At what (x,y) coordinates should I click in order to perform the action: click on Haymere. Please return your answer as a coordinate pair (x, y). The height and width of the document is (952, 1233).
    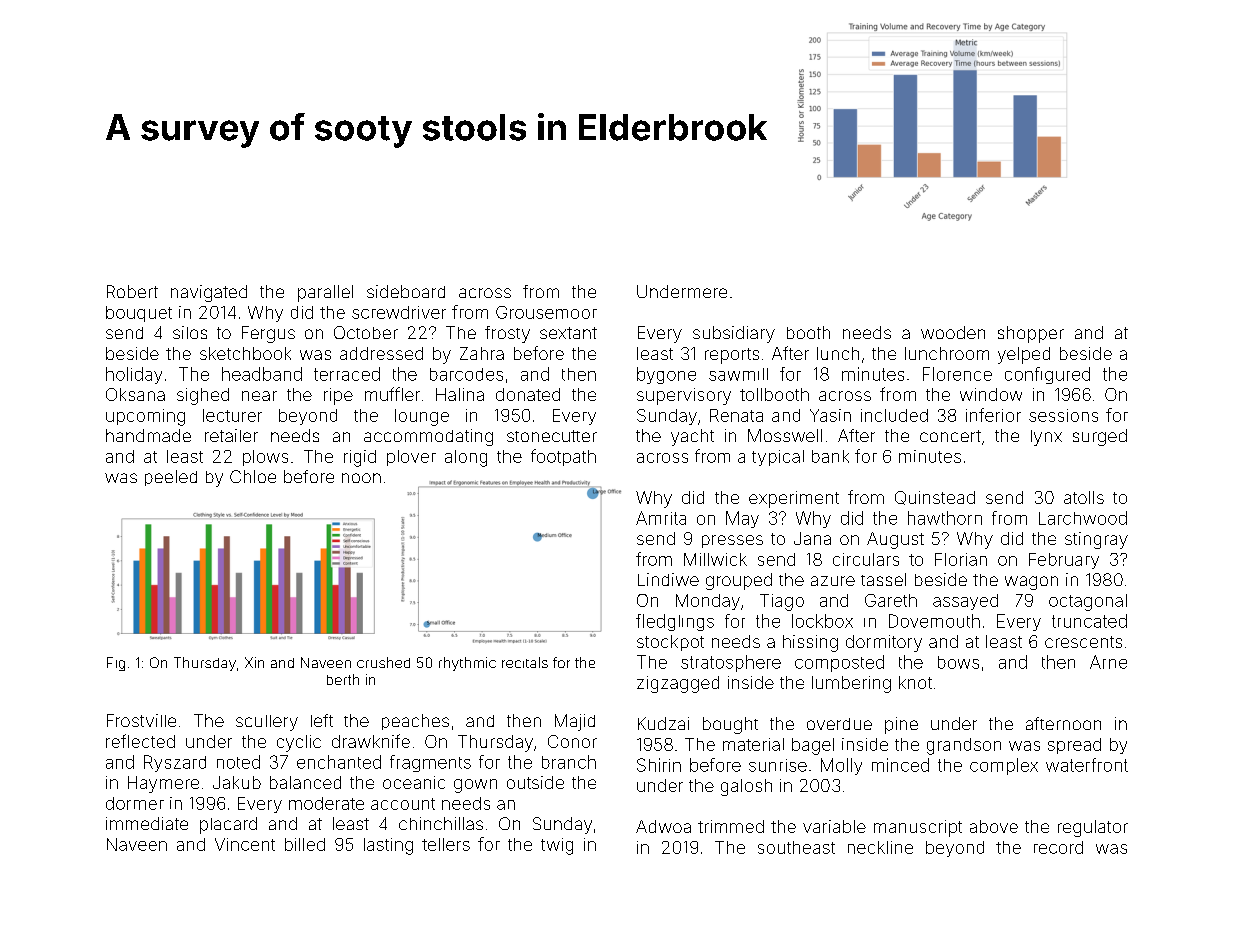
    Looking at the image, I should click on (163, 784).
